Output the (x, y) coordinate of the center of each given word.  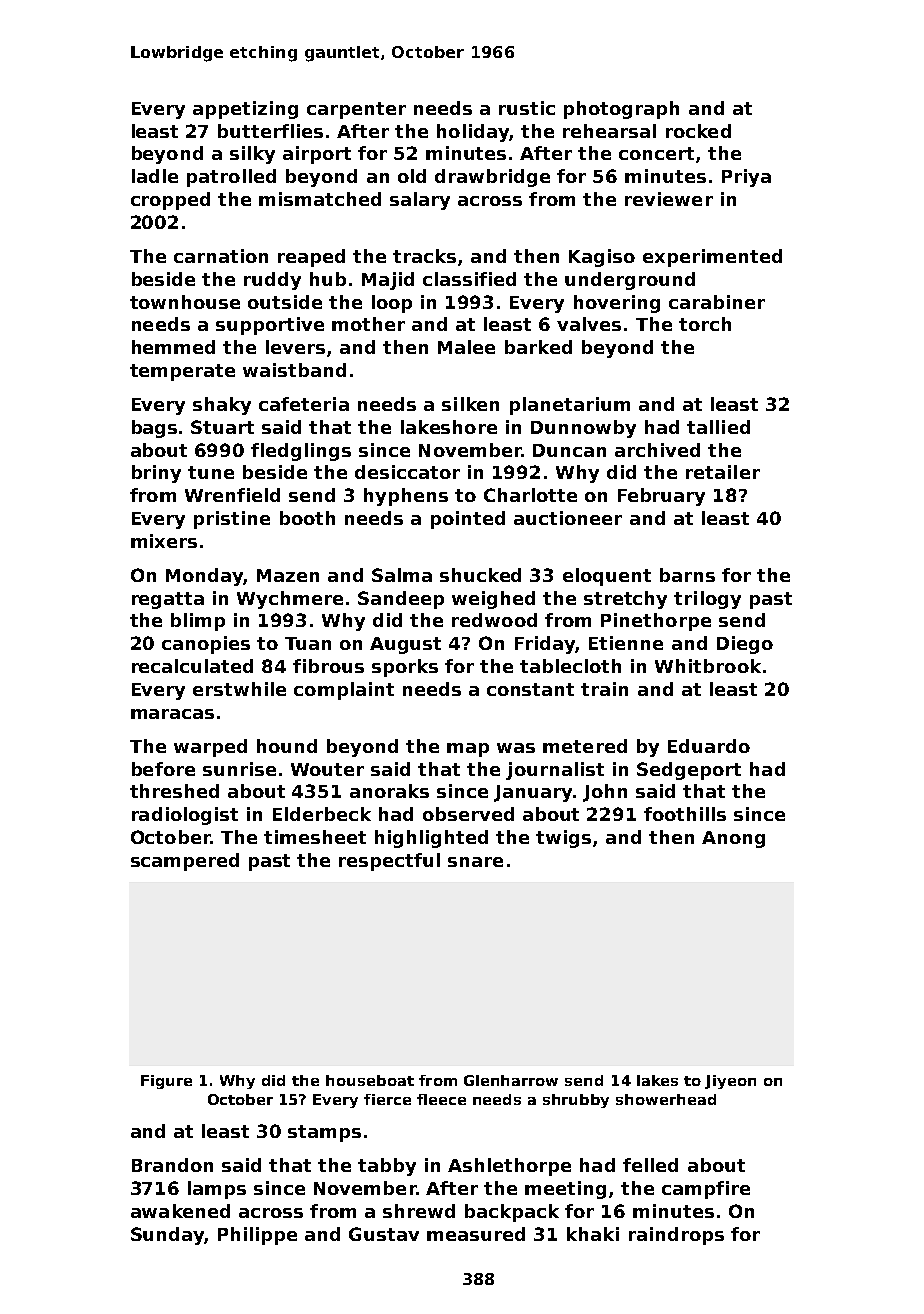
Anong (733, 839)
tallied (718, 427)
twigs (563, 839)
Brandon (172, 1165)
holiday (473, 133)
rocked (698, 131)
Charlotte (530, 495)
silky (252, 155)
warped (210, 748)
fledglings (301, 452)
